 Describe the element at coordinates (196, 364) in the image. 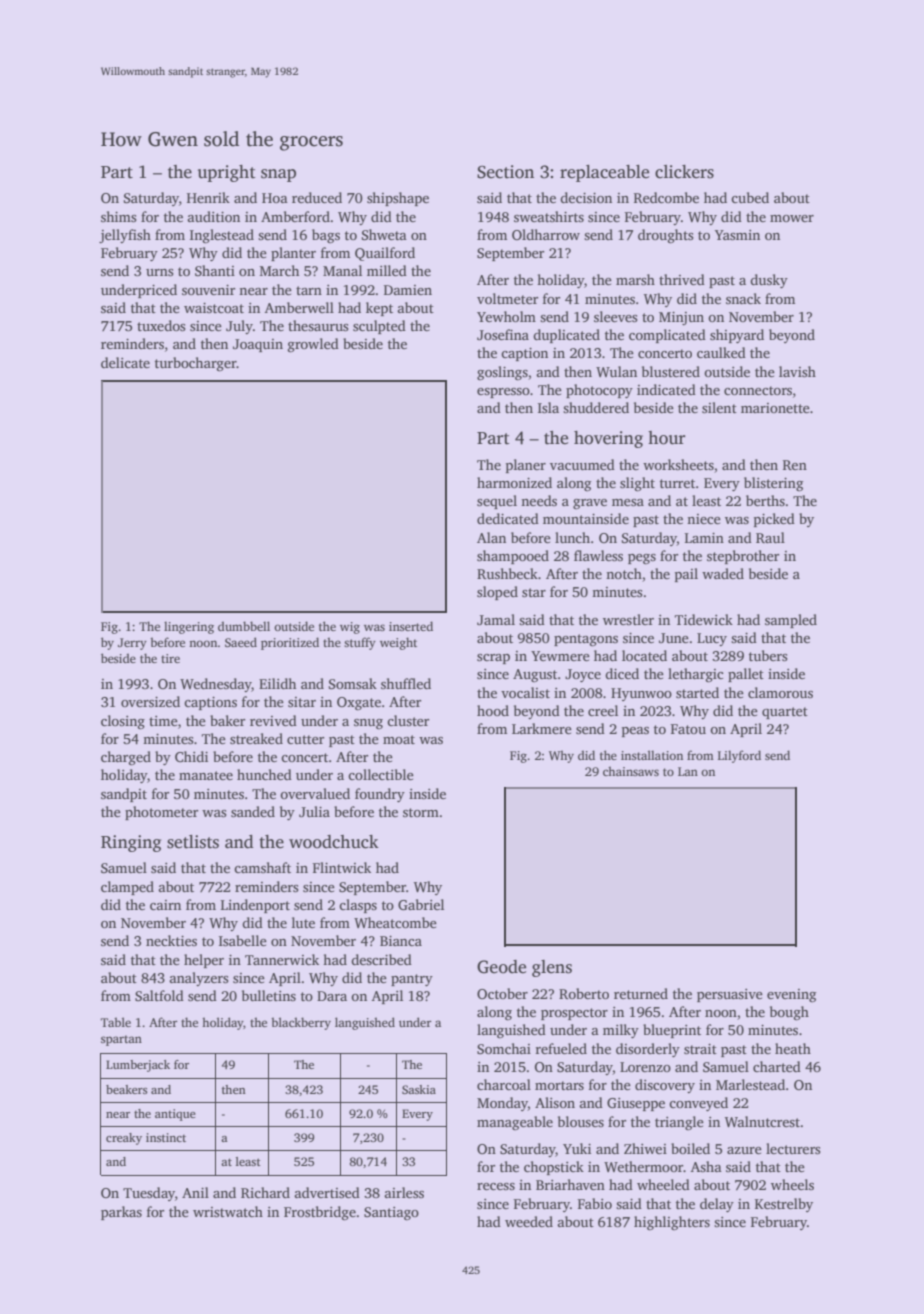

I see `turbocharger` at that location.
